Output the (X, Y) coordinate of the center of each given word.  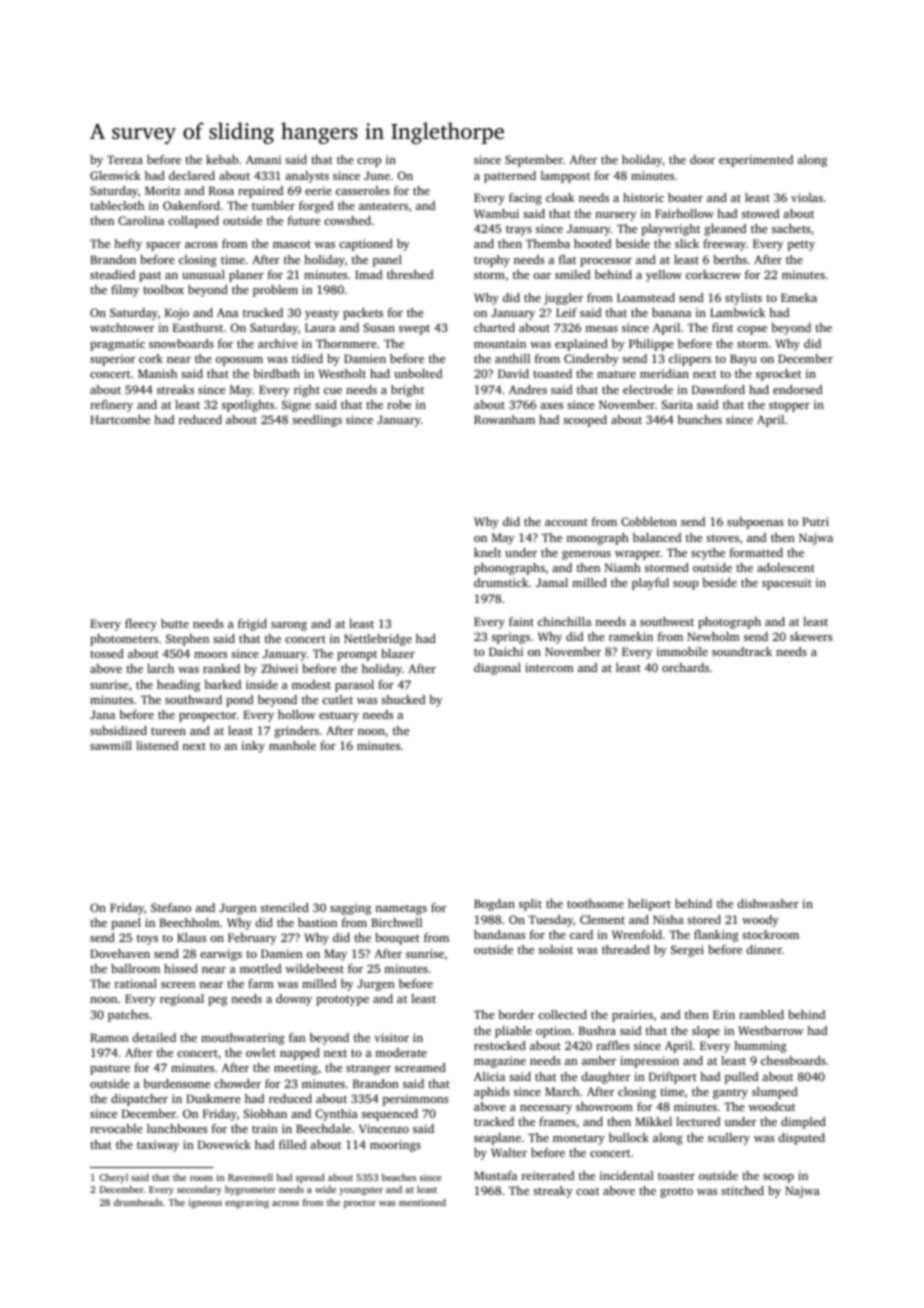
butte (175, 623)
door (702, 159)
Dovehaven (120, 953)
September (534, 161)
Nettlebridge (378, 640)
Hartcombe (120, 419)
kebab (222, 159)
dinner (764, 949)
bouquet (397, 939)
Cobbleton (649, 521)
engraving (247, 1204)
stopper (789, 406)
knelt (487, 552)
